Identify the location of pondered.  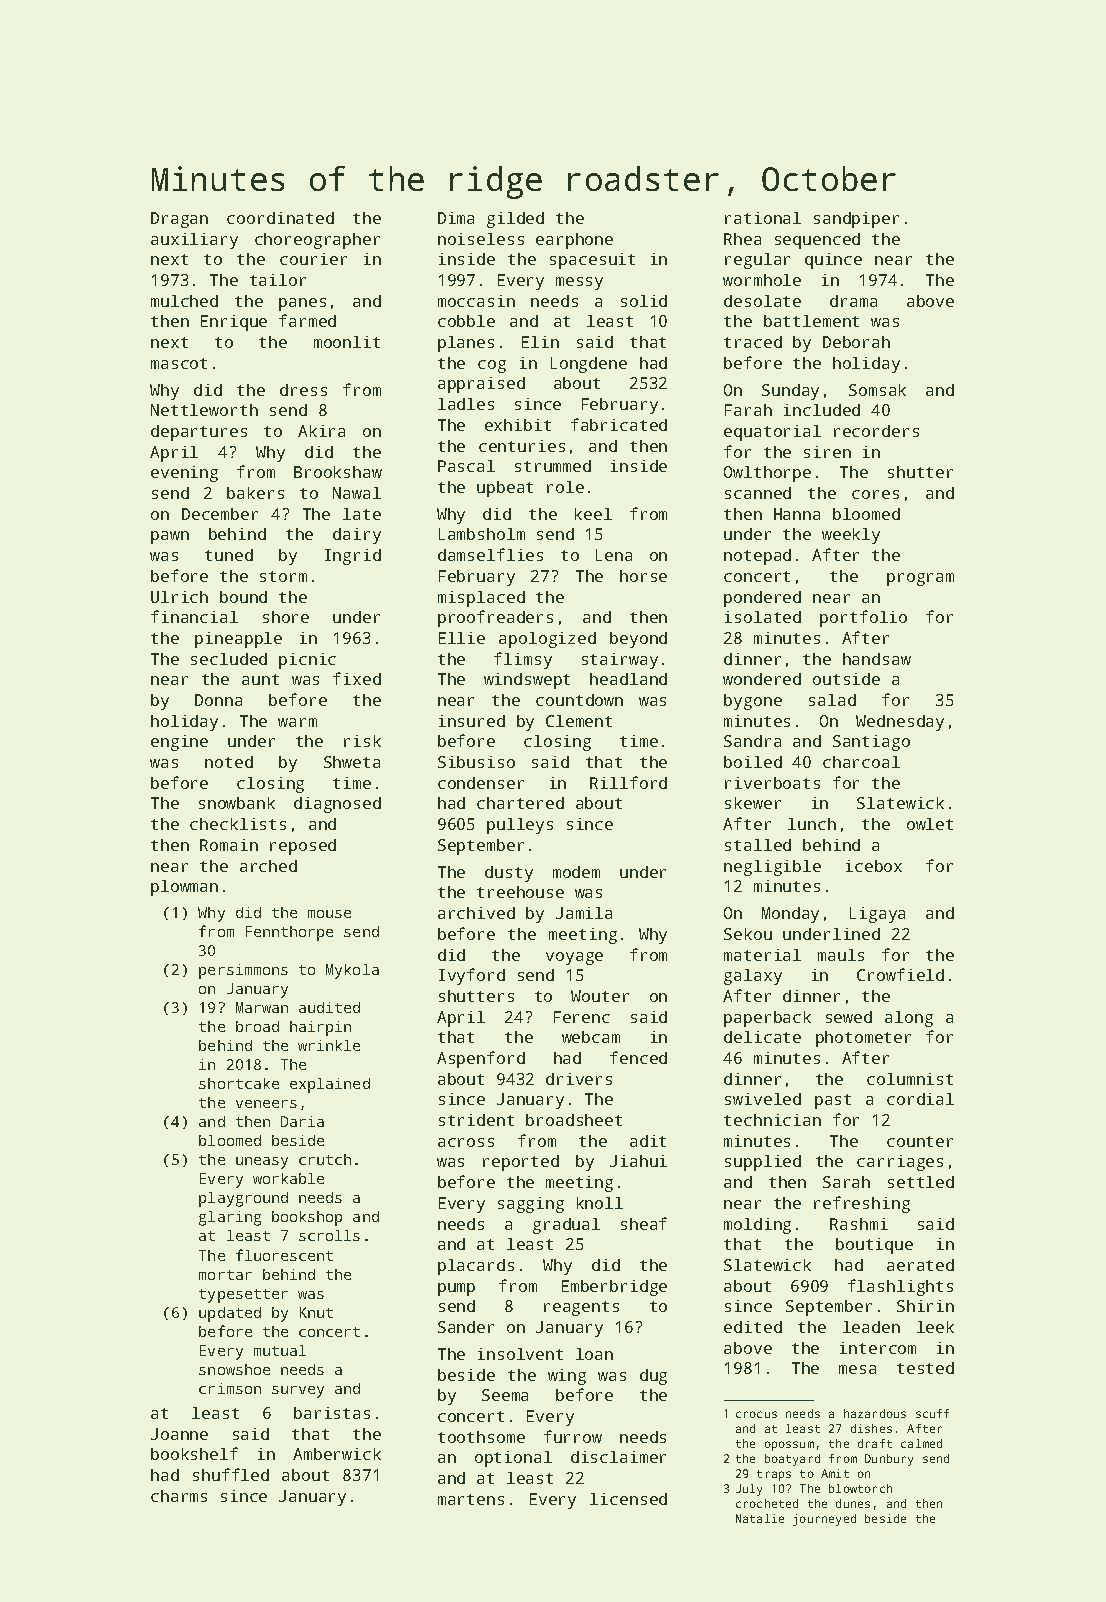
(762, 599).
